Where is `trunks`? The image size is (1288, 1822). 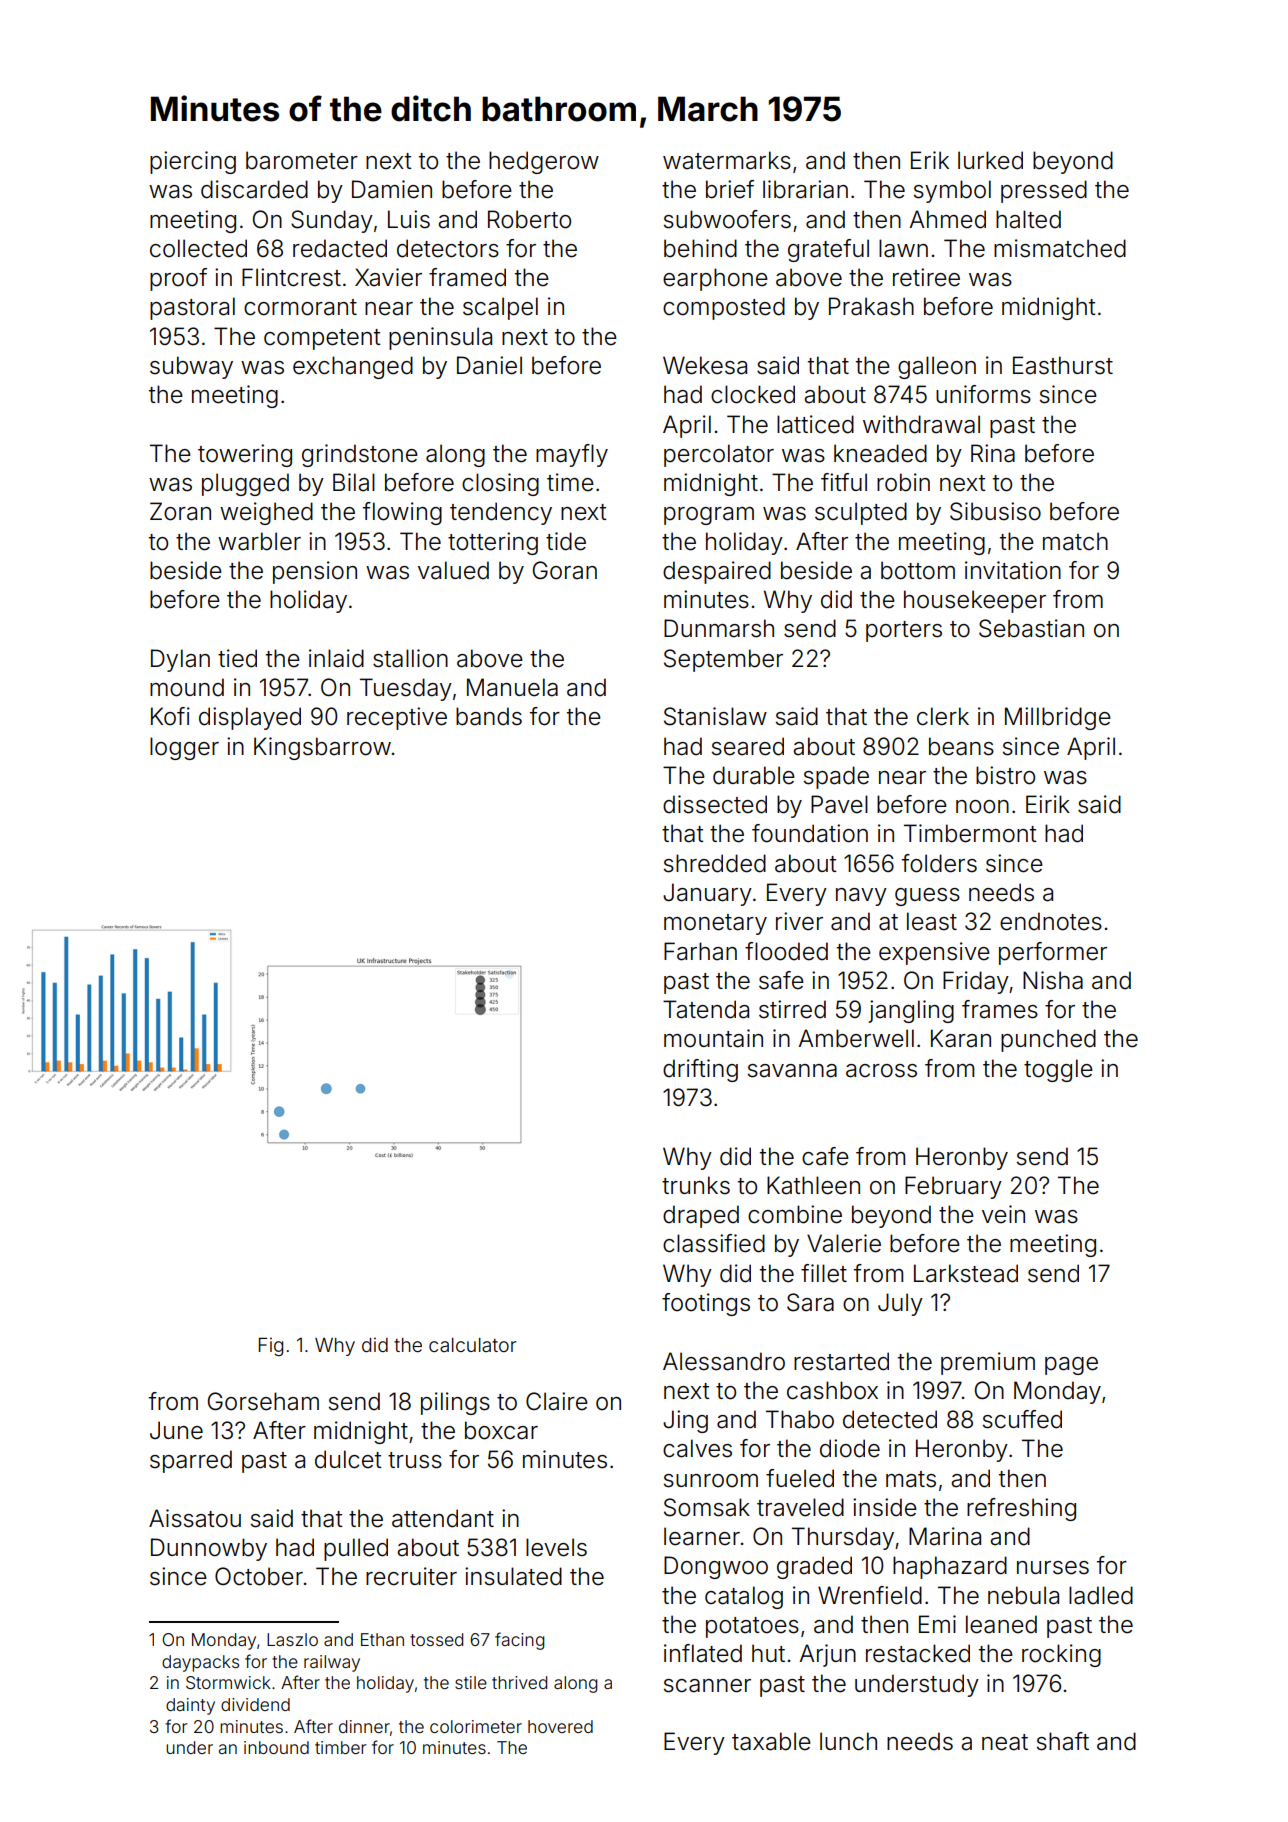 trunks is located at coordinates (696, 1185).
